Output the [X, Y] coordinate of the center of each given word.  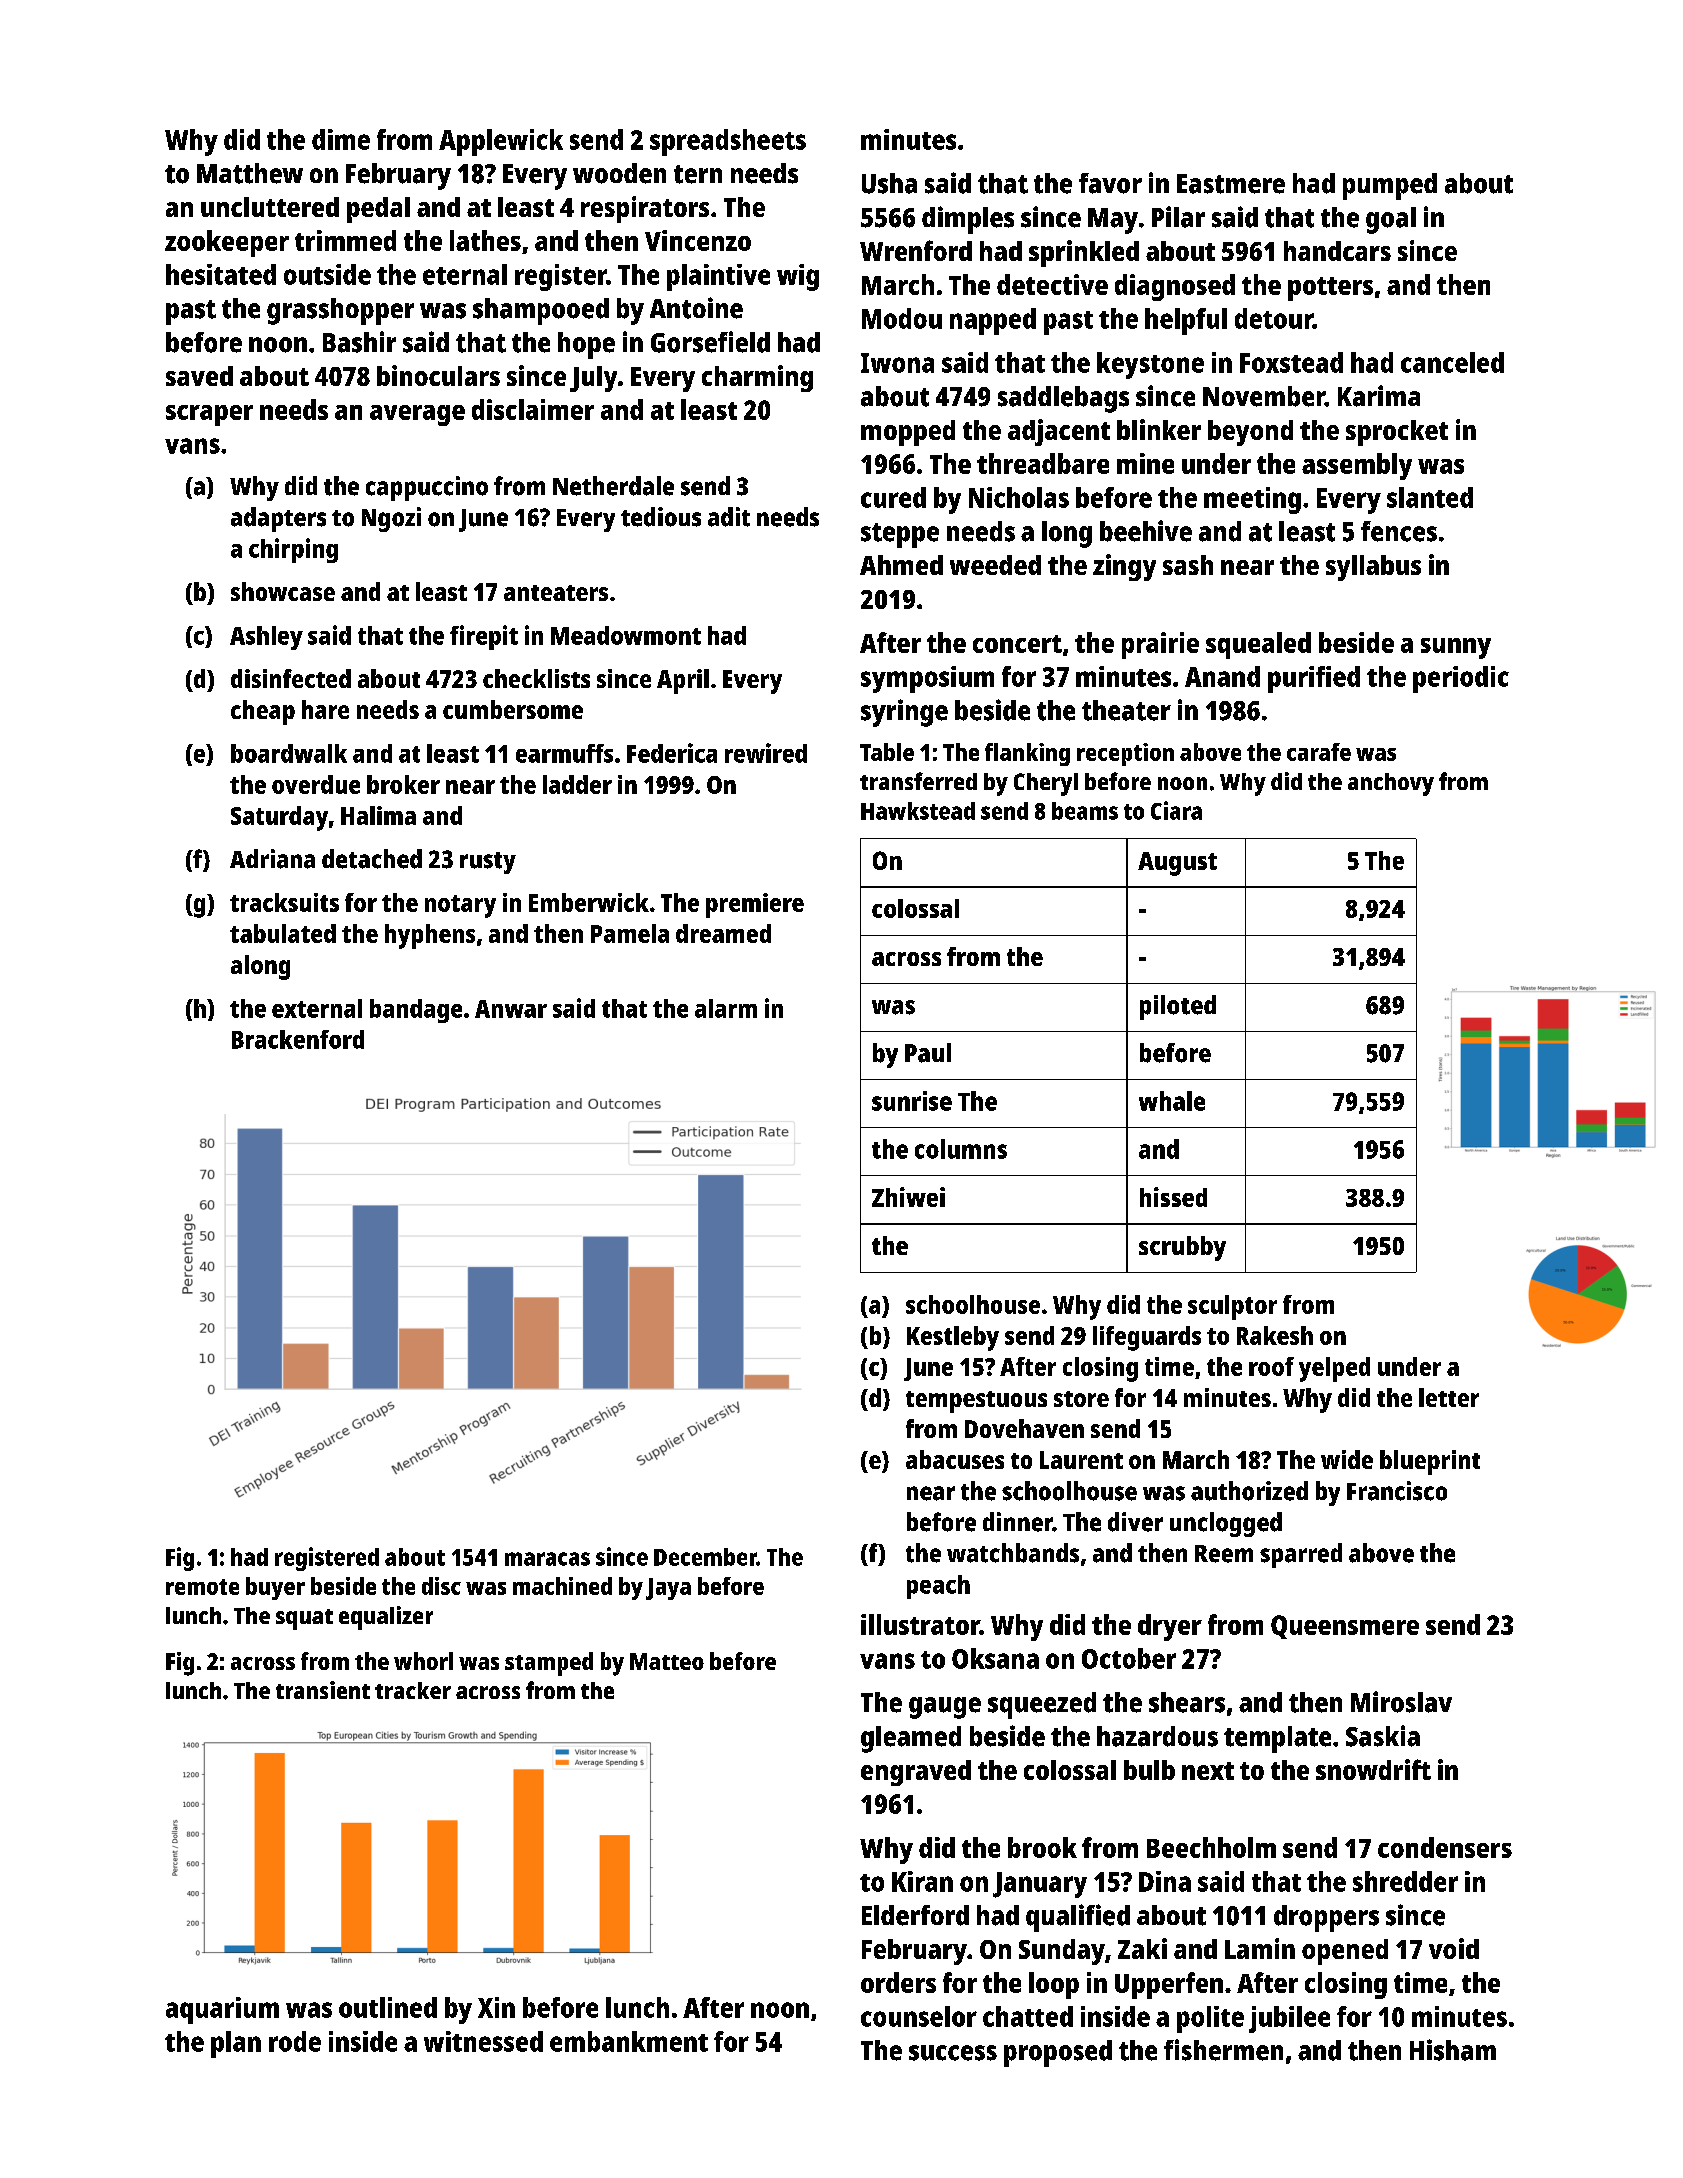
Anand [1222, 676]
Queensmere [1345, 1627]
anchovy [1391, 784]
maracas [547, 1559]
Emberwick [589, 902]
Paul [928, 1053]
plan [236, 2044]
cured [893, 497]
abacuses [955, 1459]
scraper [209, 415]
